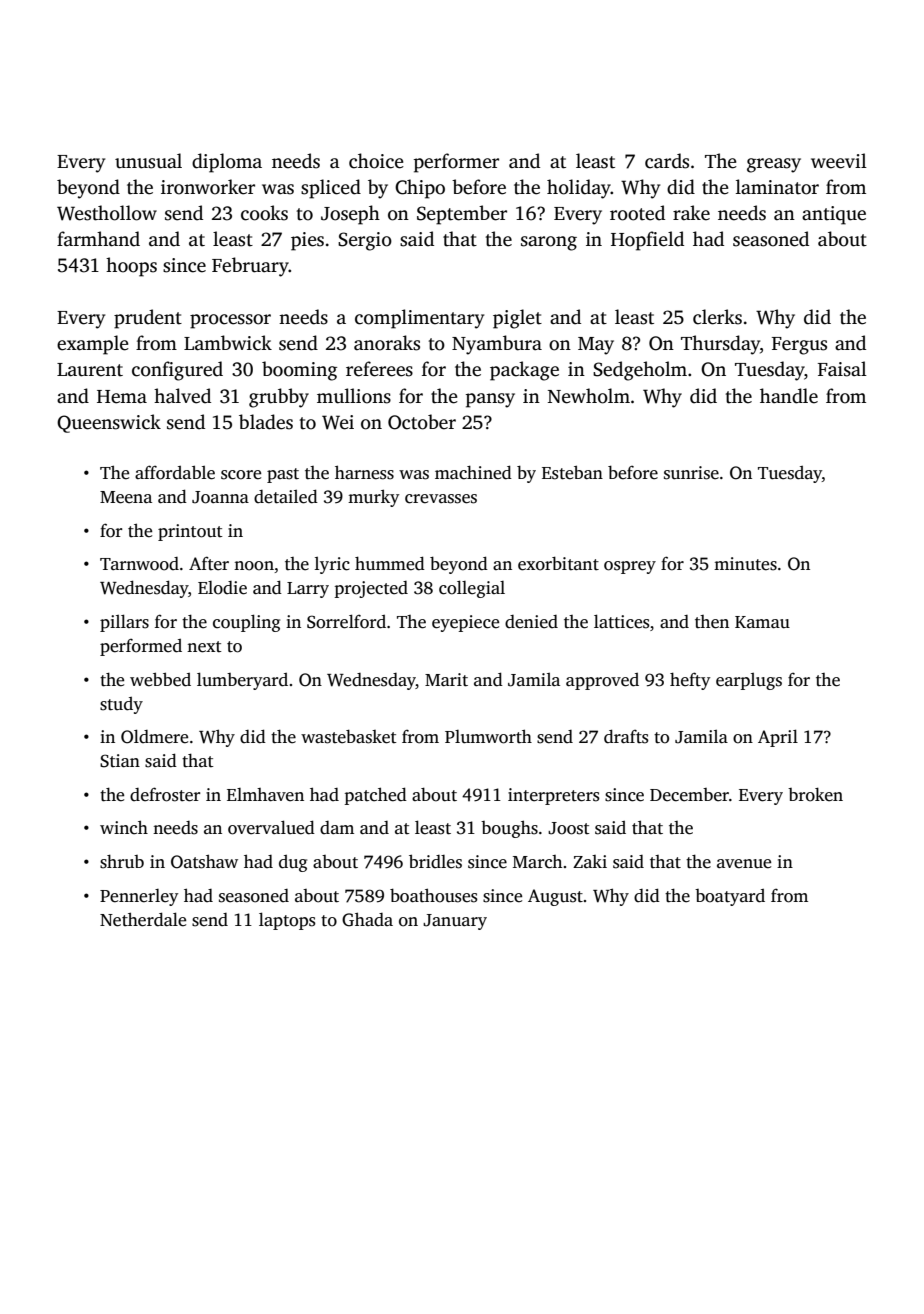  Describe the element at coordinates (349, 736) in the page. I see `wastebasket` at that location.
